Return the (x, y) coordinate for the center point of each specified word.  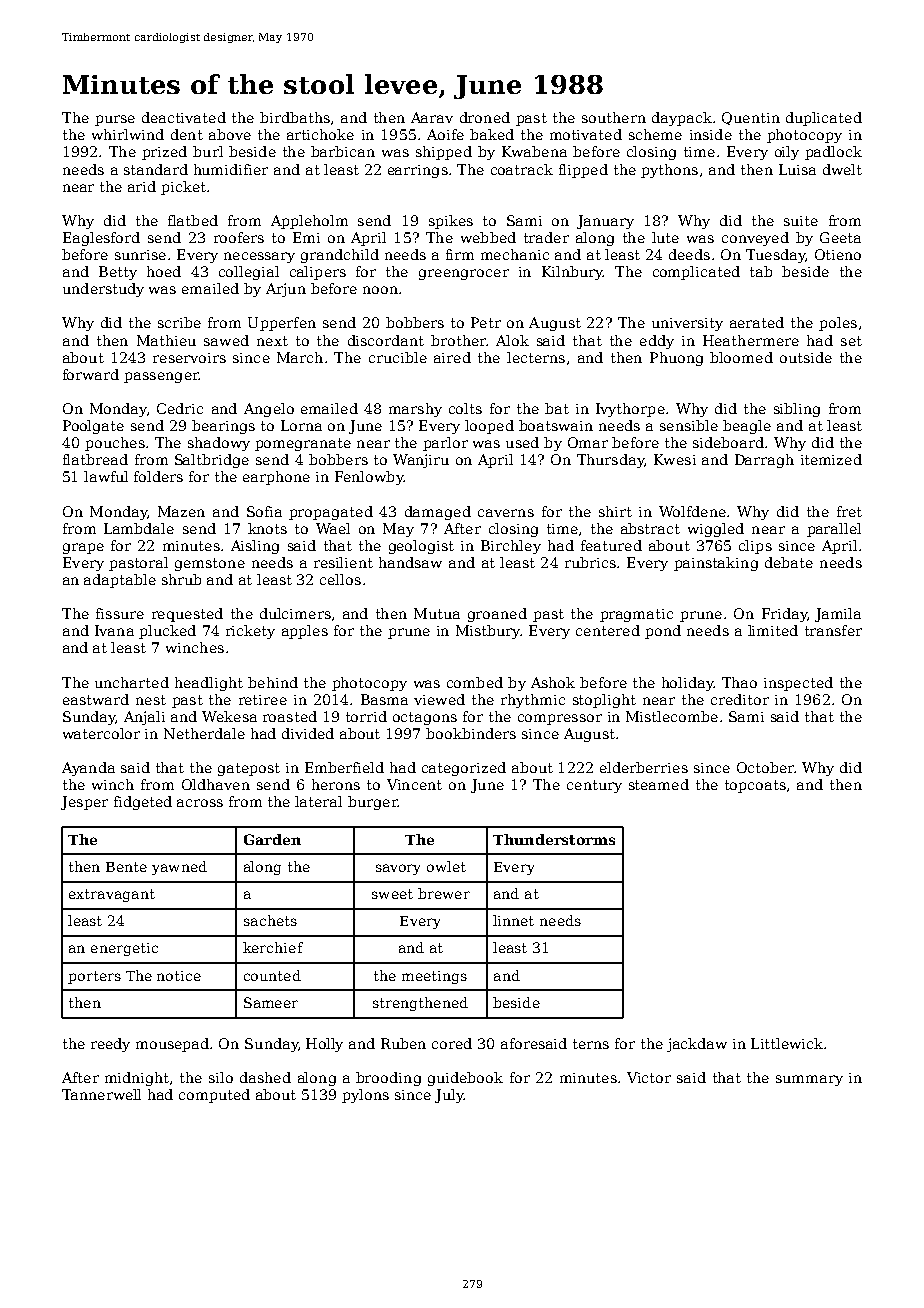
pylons (365, 1096)
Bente (126, 867)
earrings (418, 171)
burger (372, 803)
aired (452, 357)
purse (115, 120)
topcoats (755, 786)
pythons (669, 171)
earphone (276, 478)
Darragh (764, 461)
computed (214, 1096)
